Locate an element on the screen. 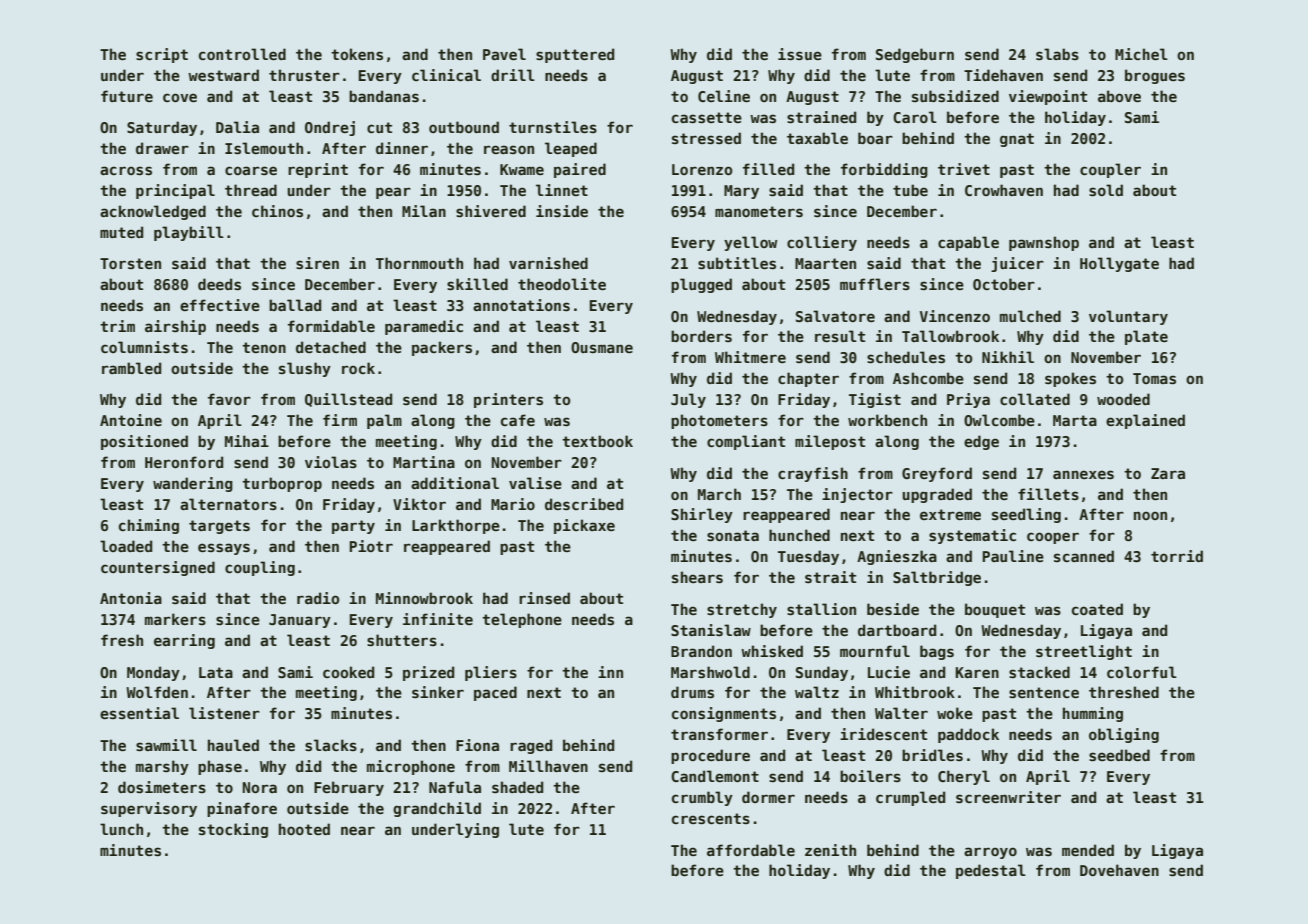 The height and width of the screenshot is (924, 1308). tokens is located at coordinates (357, 54).
